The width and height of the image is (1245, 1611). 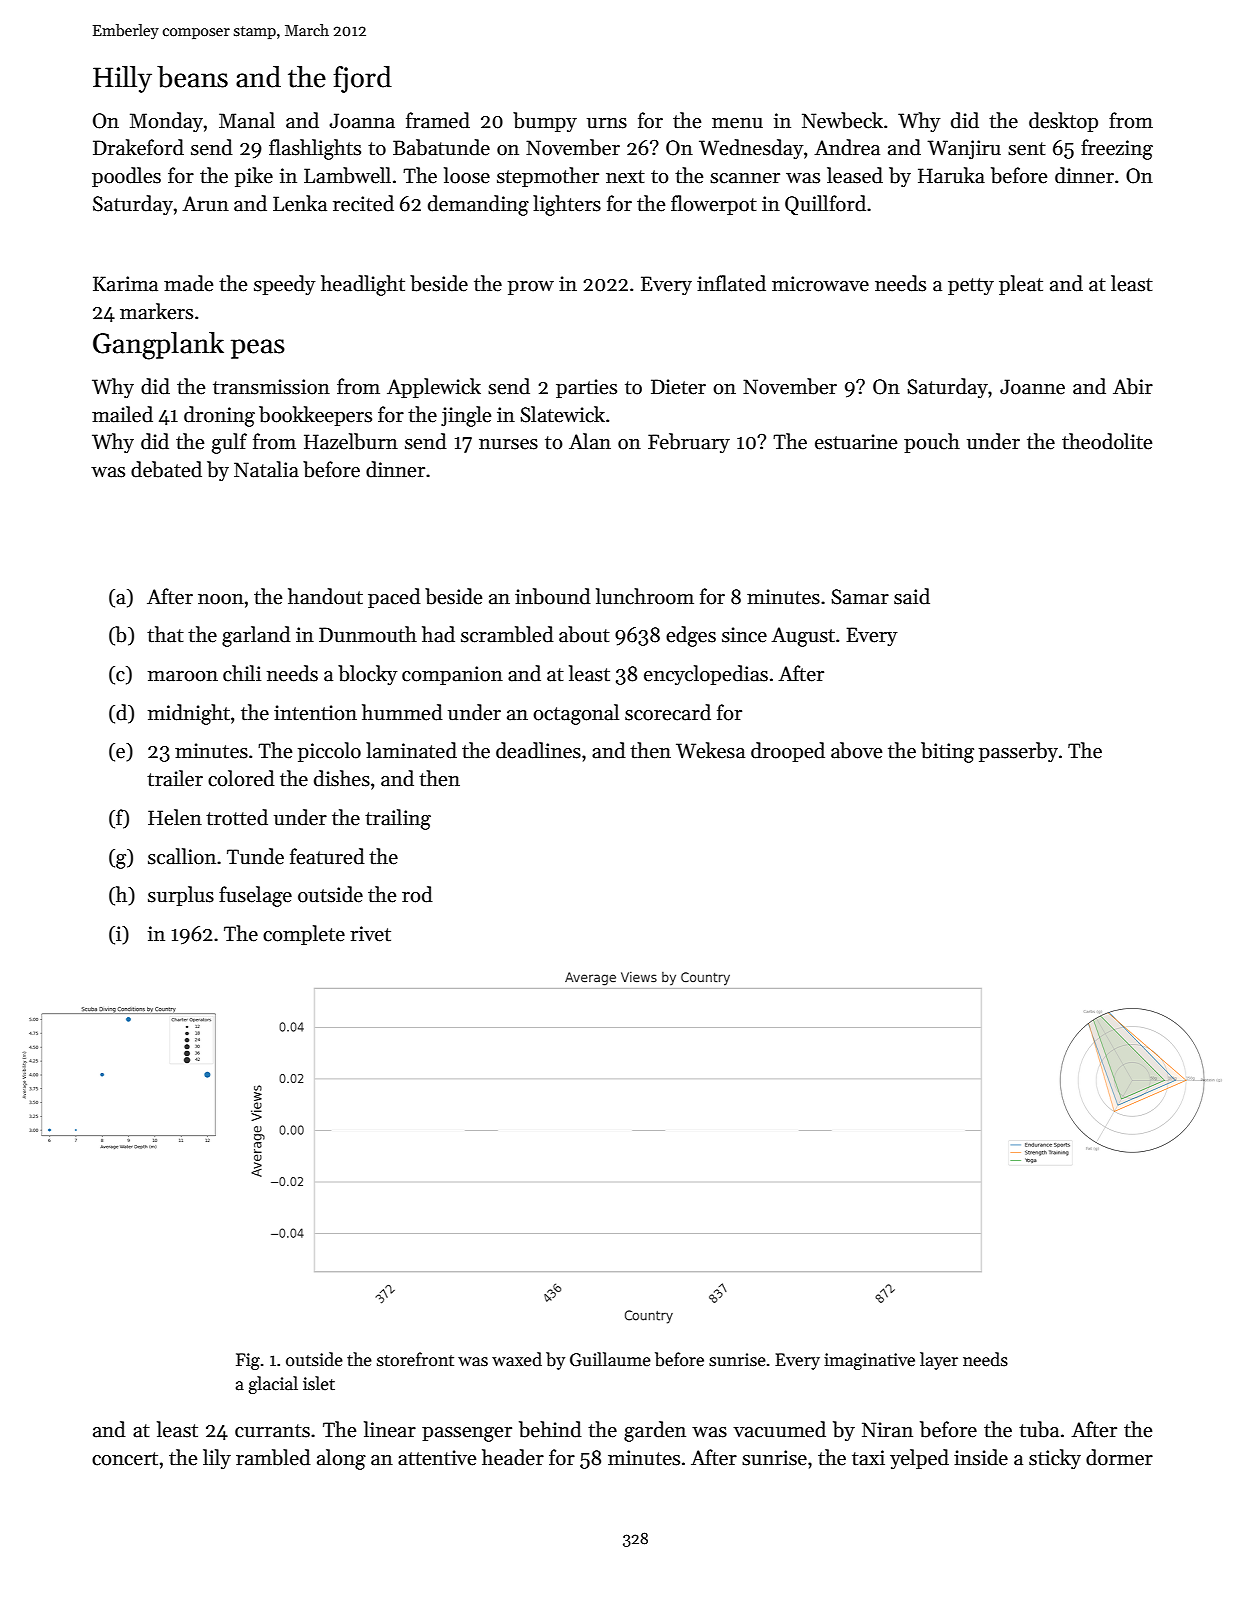 I want to click on Hilly, so click(x=122, y=79).
